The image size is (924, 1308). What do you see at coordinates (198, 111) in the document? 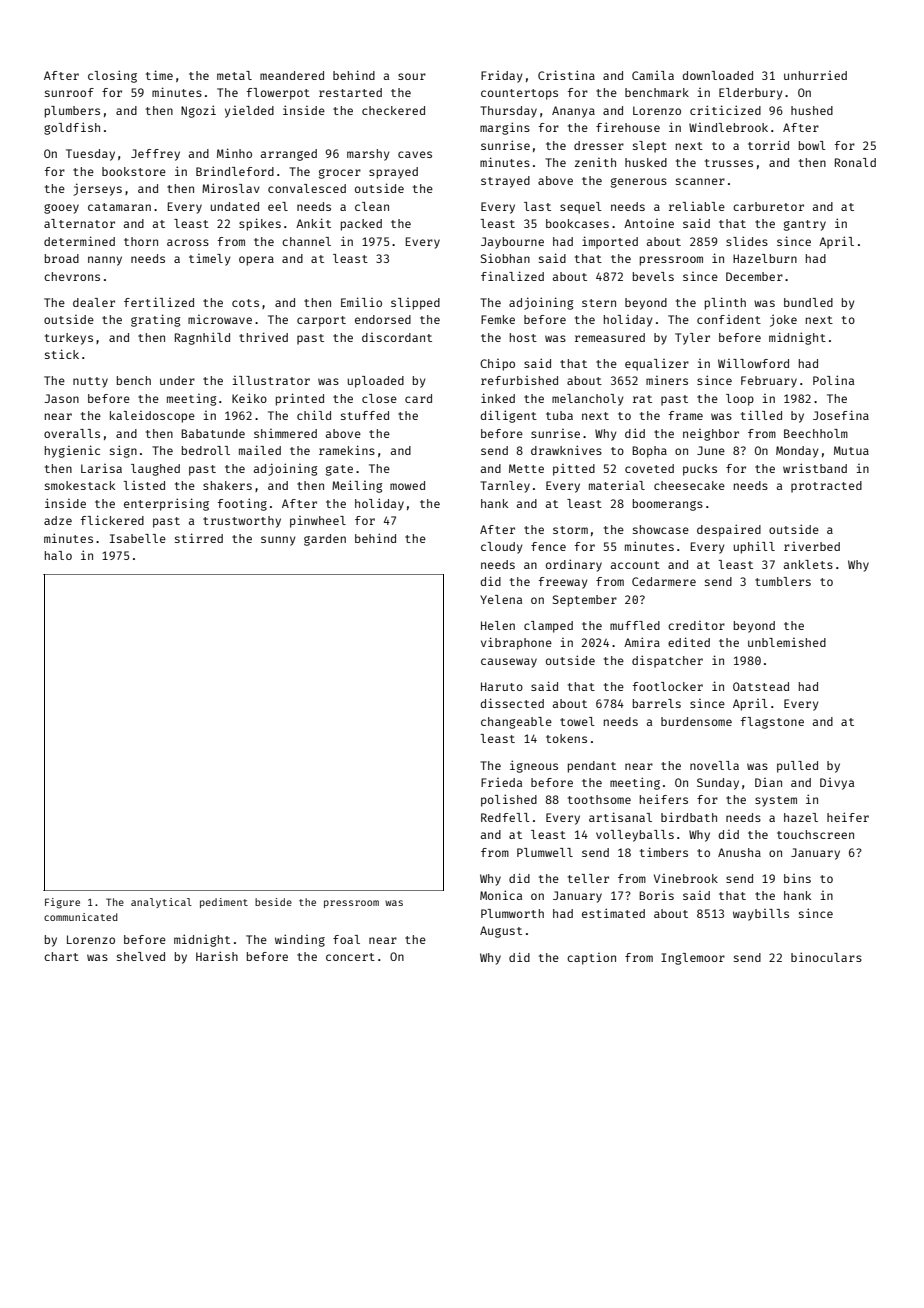
I see `Ngozi` at bounding box center [198, 111].
